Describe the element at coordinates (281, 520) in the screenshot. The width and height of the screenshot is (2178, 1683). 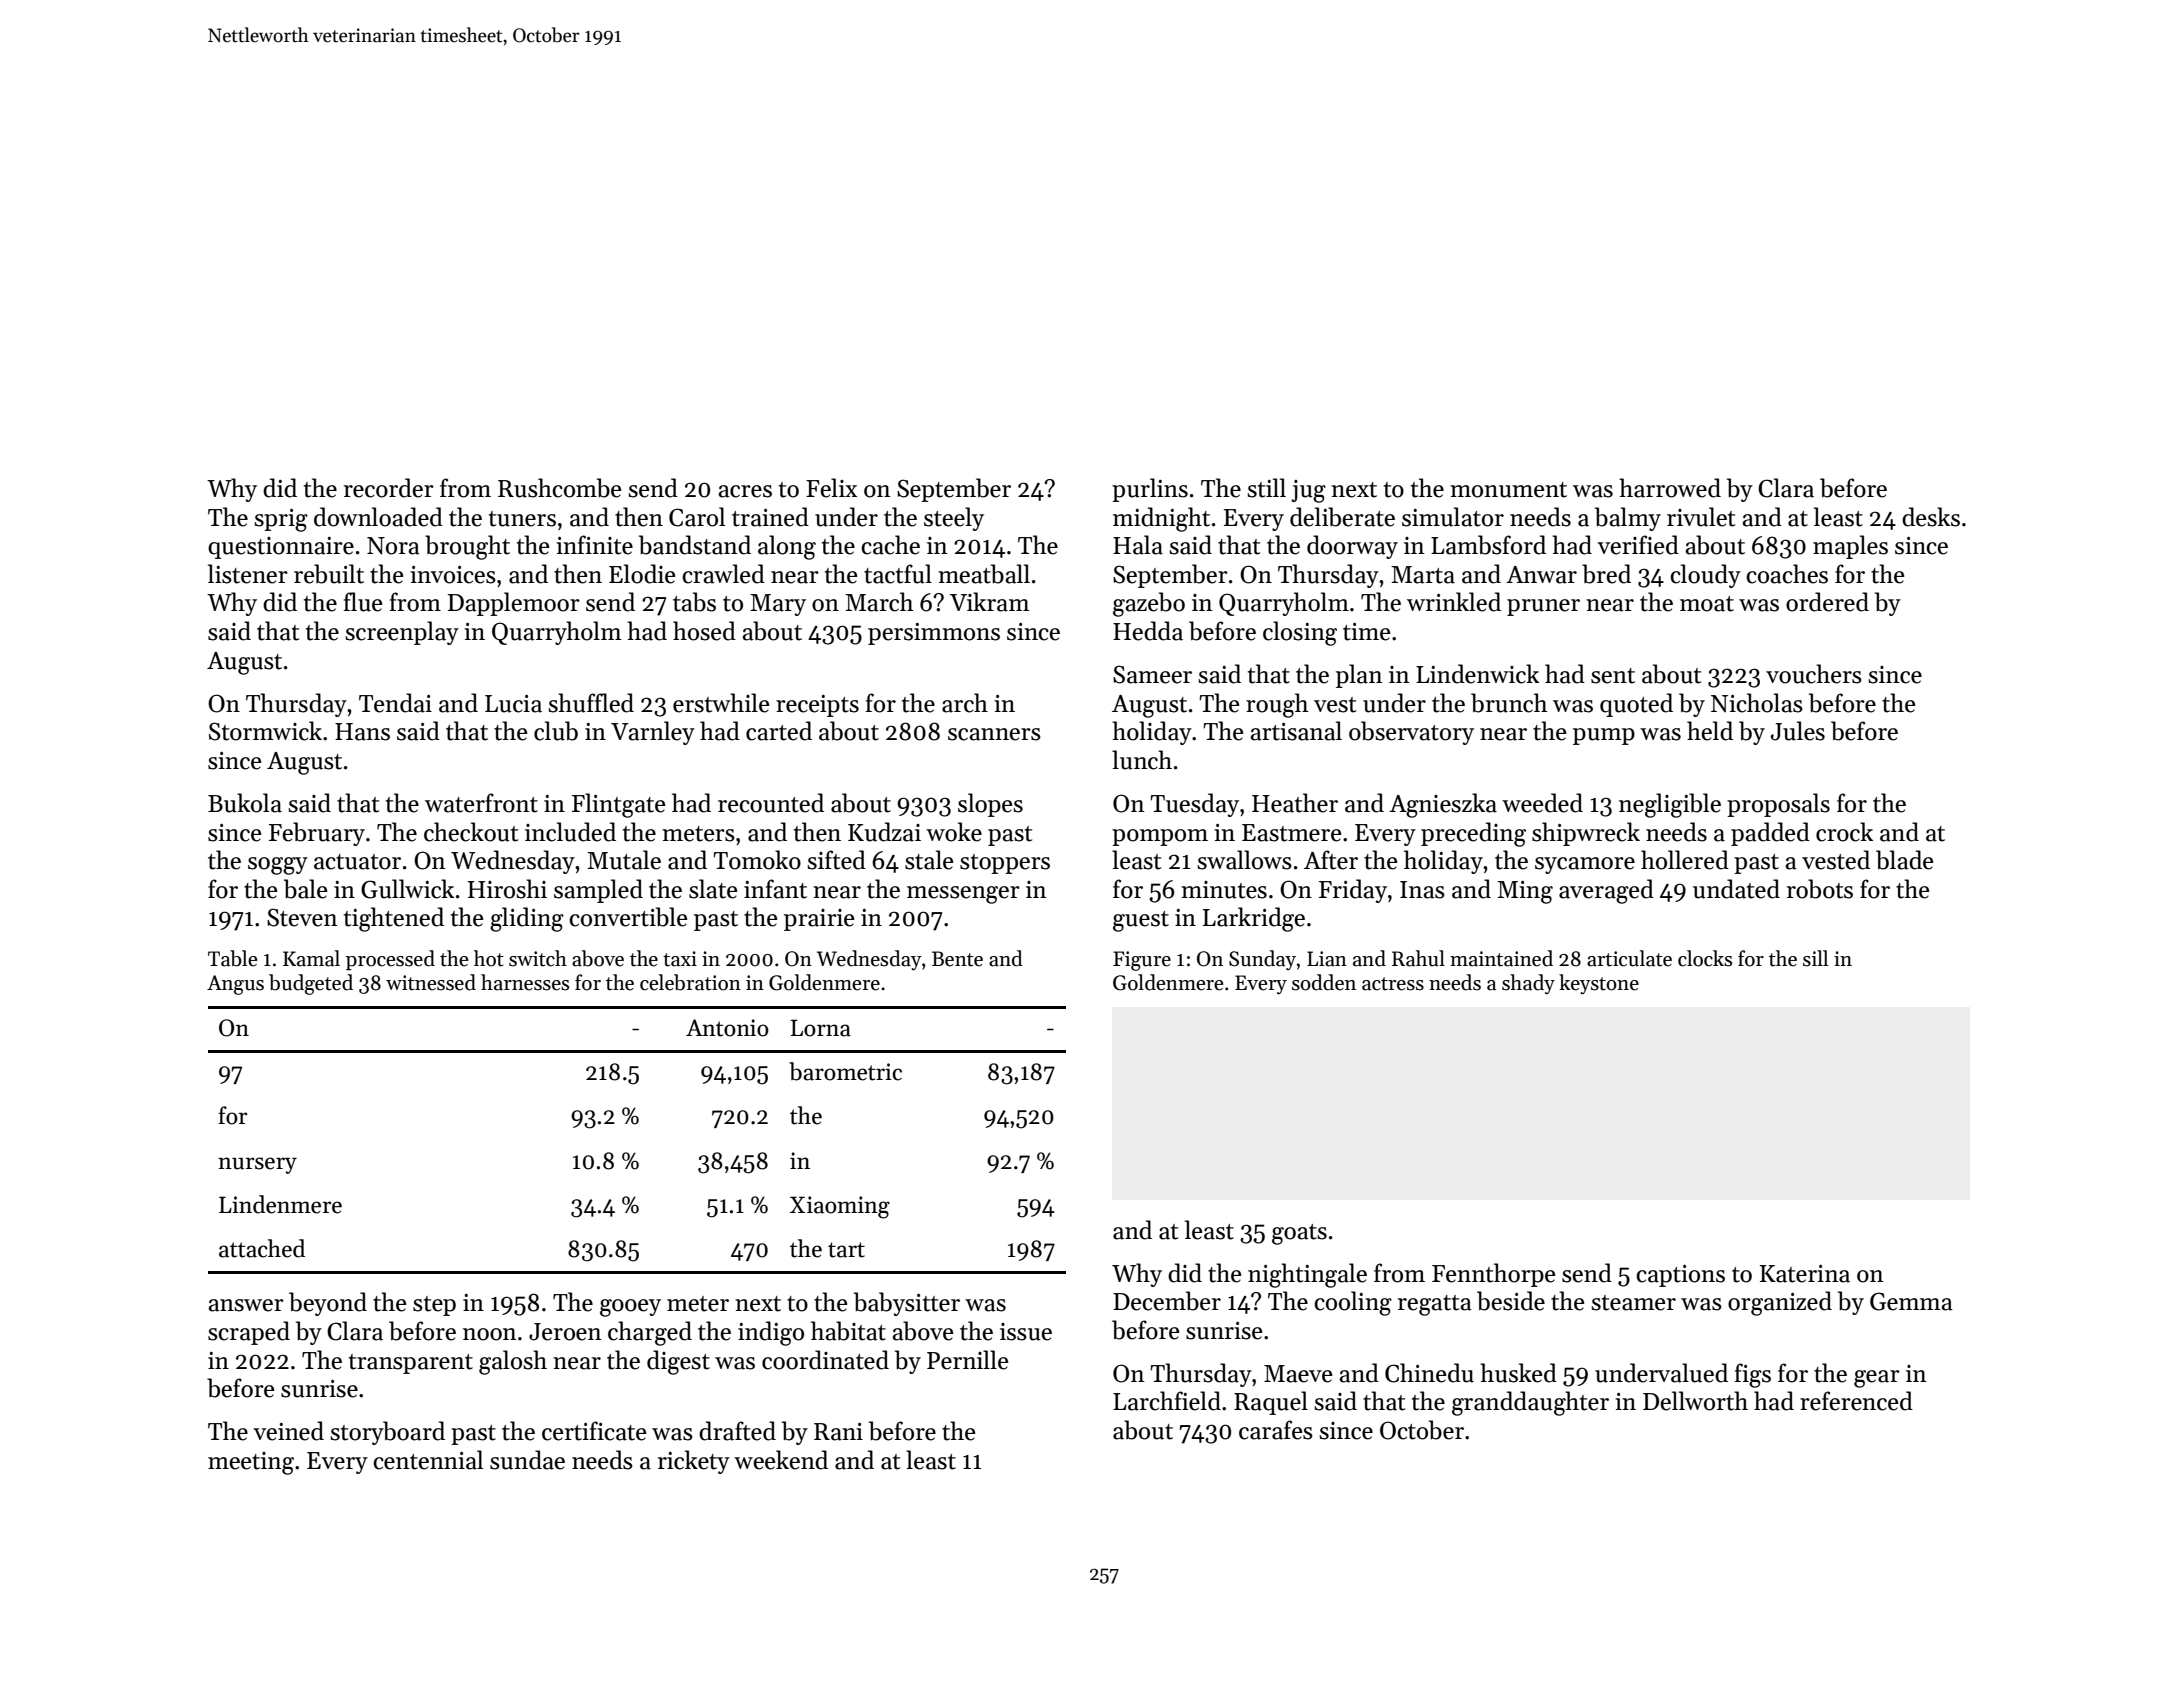
I see `sprig` at that location.
